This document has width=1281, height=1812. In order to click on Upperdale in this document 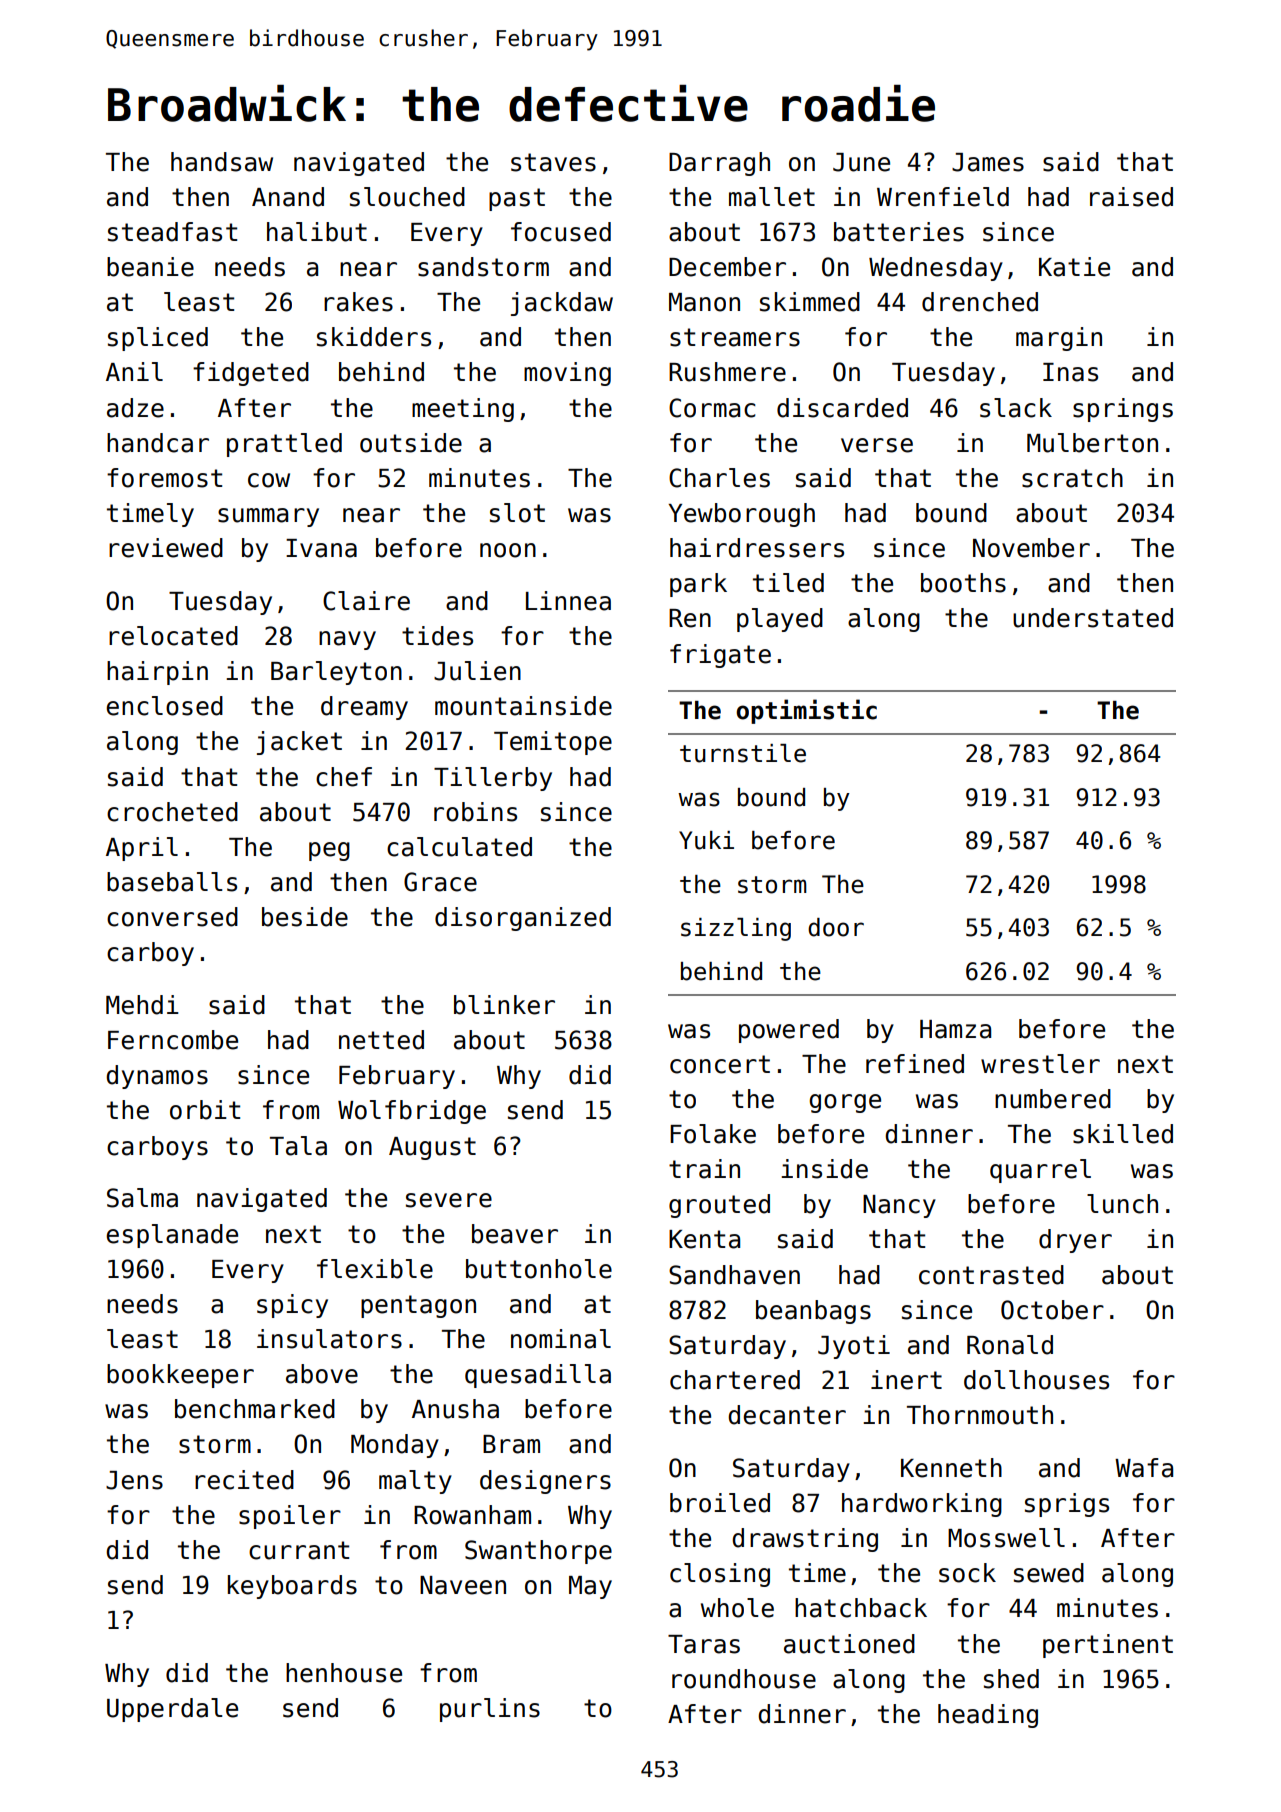, I will do `click(172, 1710)`.
